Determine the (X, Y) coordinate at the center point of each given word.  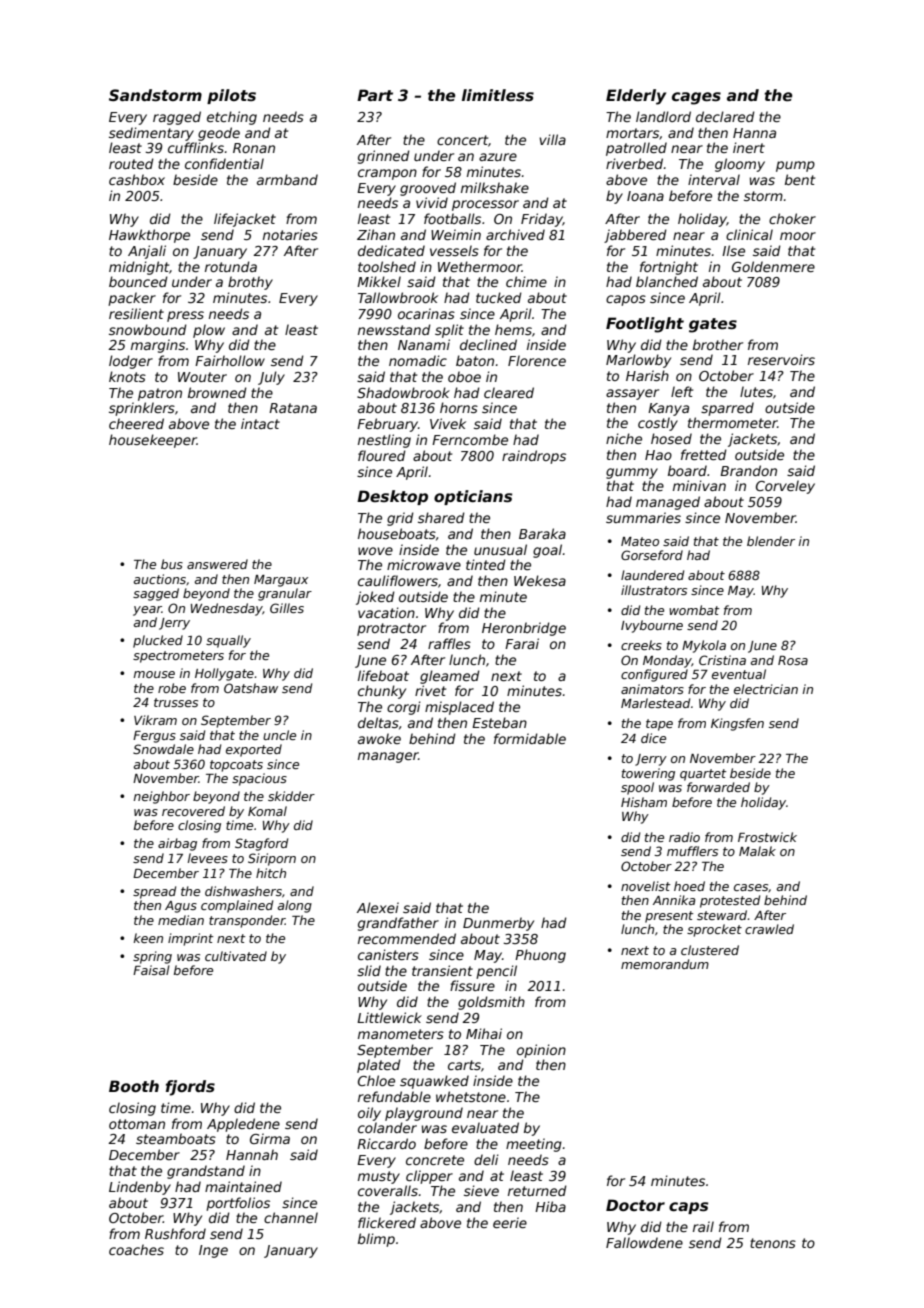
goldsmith (491, 1003)
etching (232, 118)
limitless (498, 95)
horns (459, 407)
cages (696, 98)
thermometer (733, 422)
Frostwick (767, 837)
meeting (534, 1145)
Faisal (151, 970)
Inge (213, 1251)
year (147, 611)
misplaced (459, 708)
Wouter (202, 377)
